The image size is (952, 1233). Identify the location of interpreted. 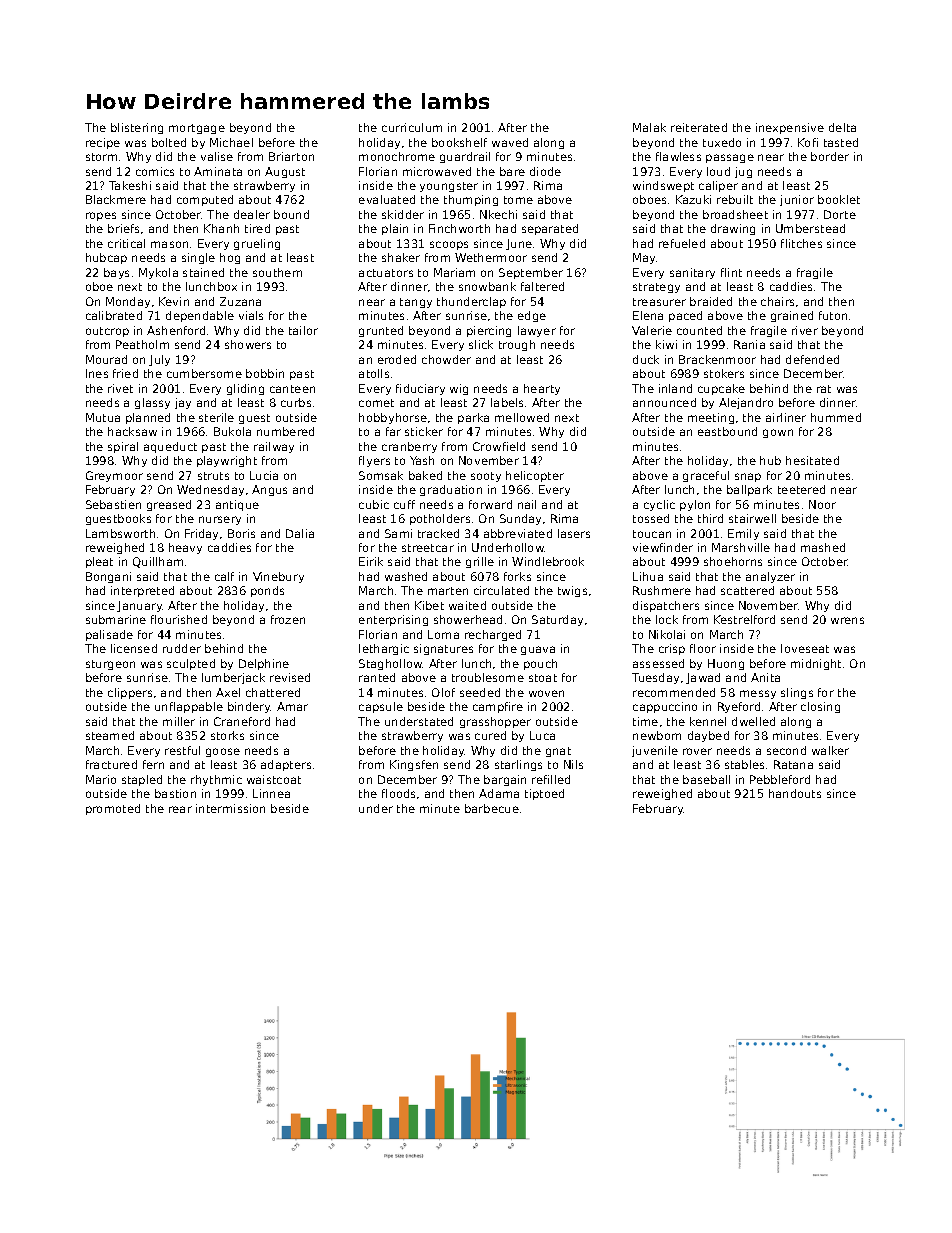
(142, 591).
